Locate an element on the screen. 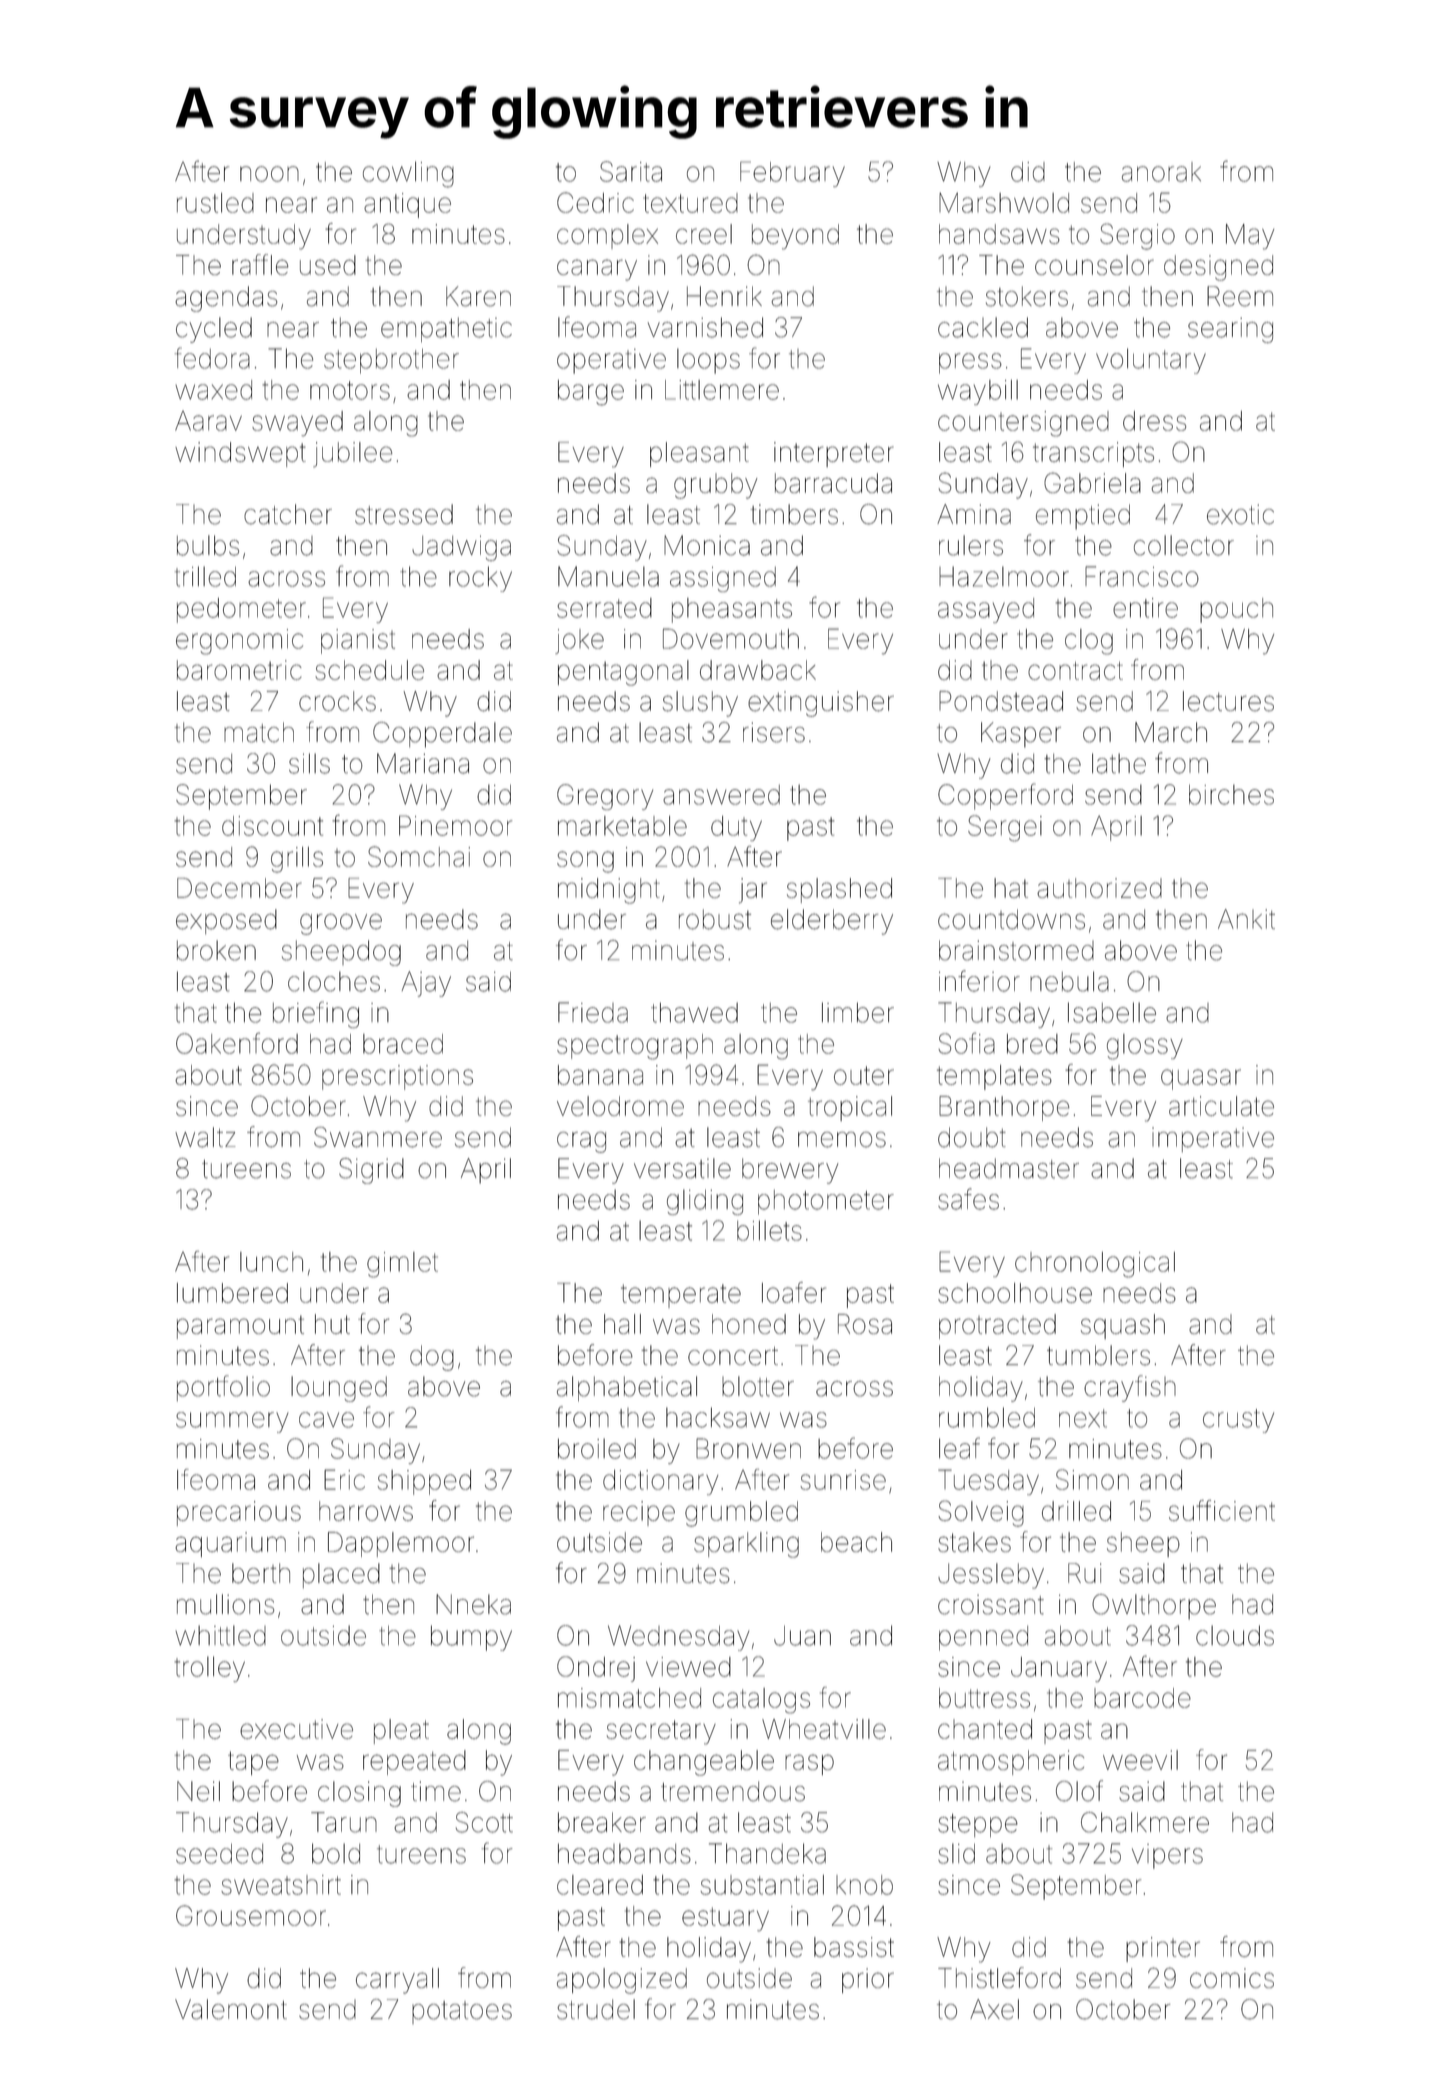 The height and width of the screenshot is (2100, 1450). Valemont is located at coordinates (231, 2009).
